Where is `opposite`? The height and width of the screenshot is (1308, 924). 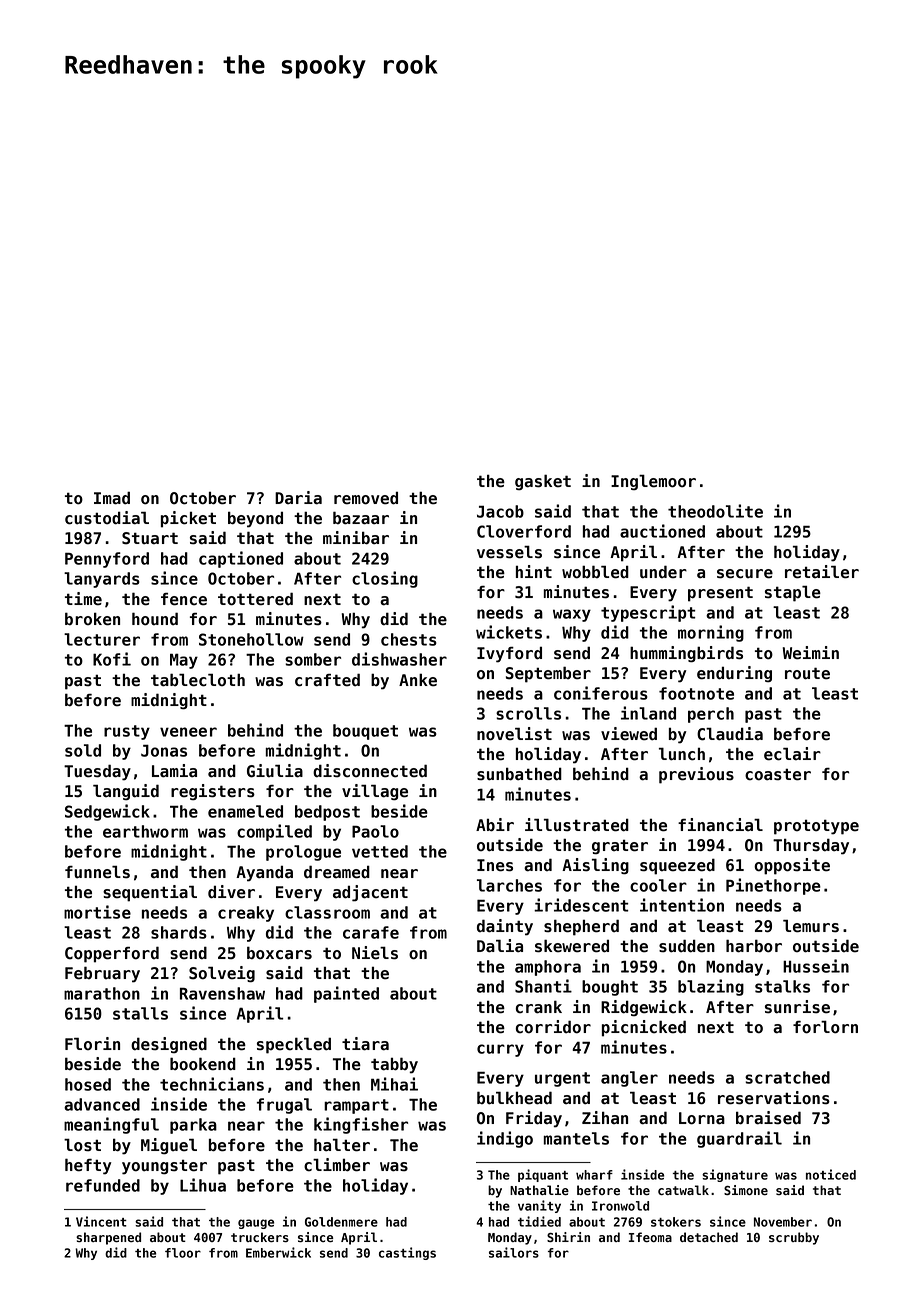
opposite is located at coordinates (792, 866).
